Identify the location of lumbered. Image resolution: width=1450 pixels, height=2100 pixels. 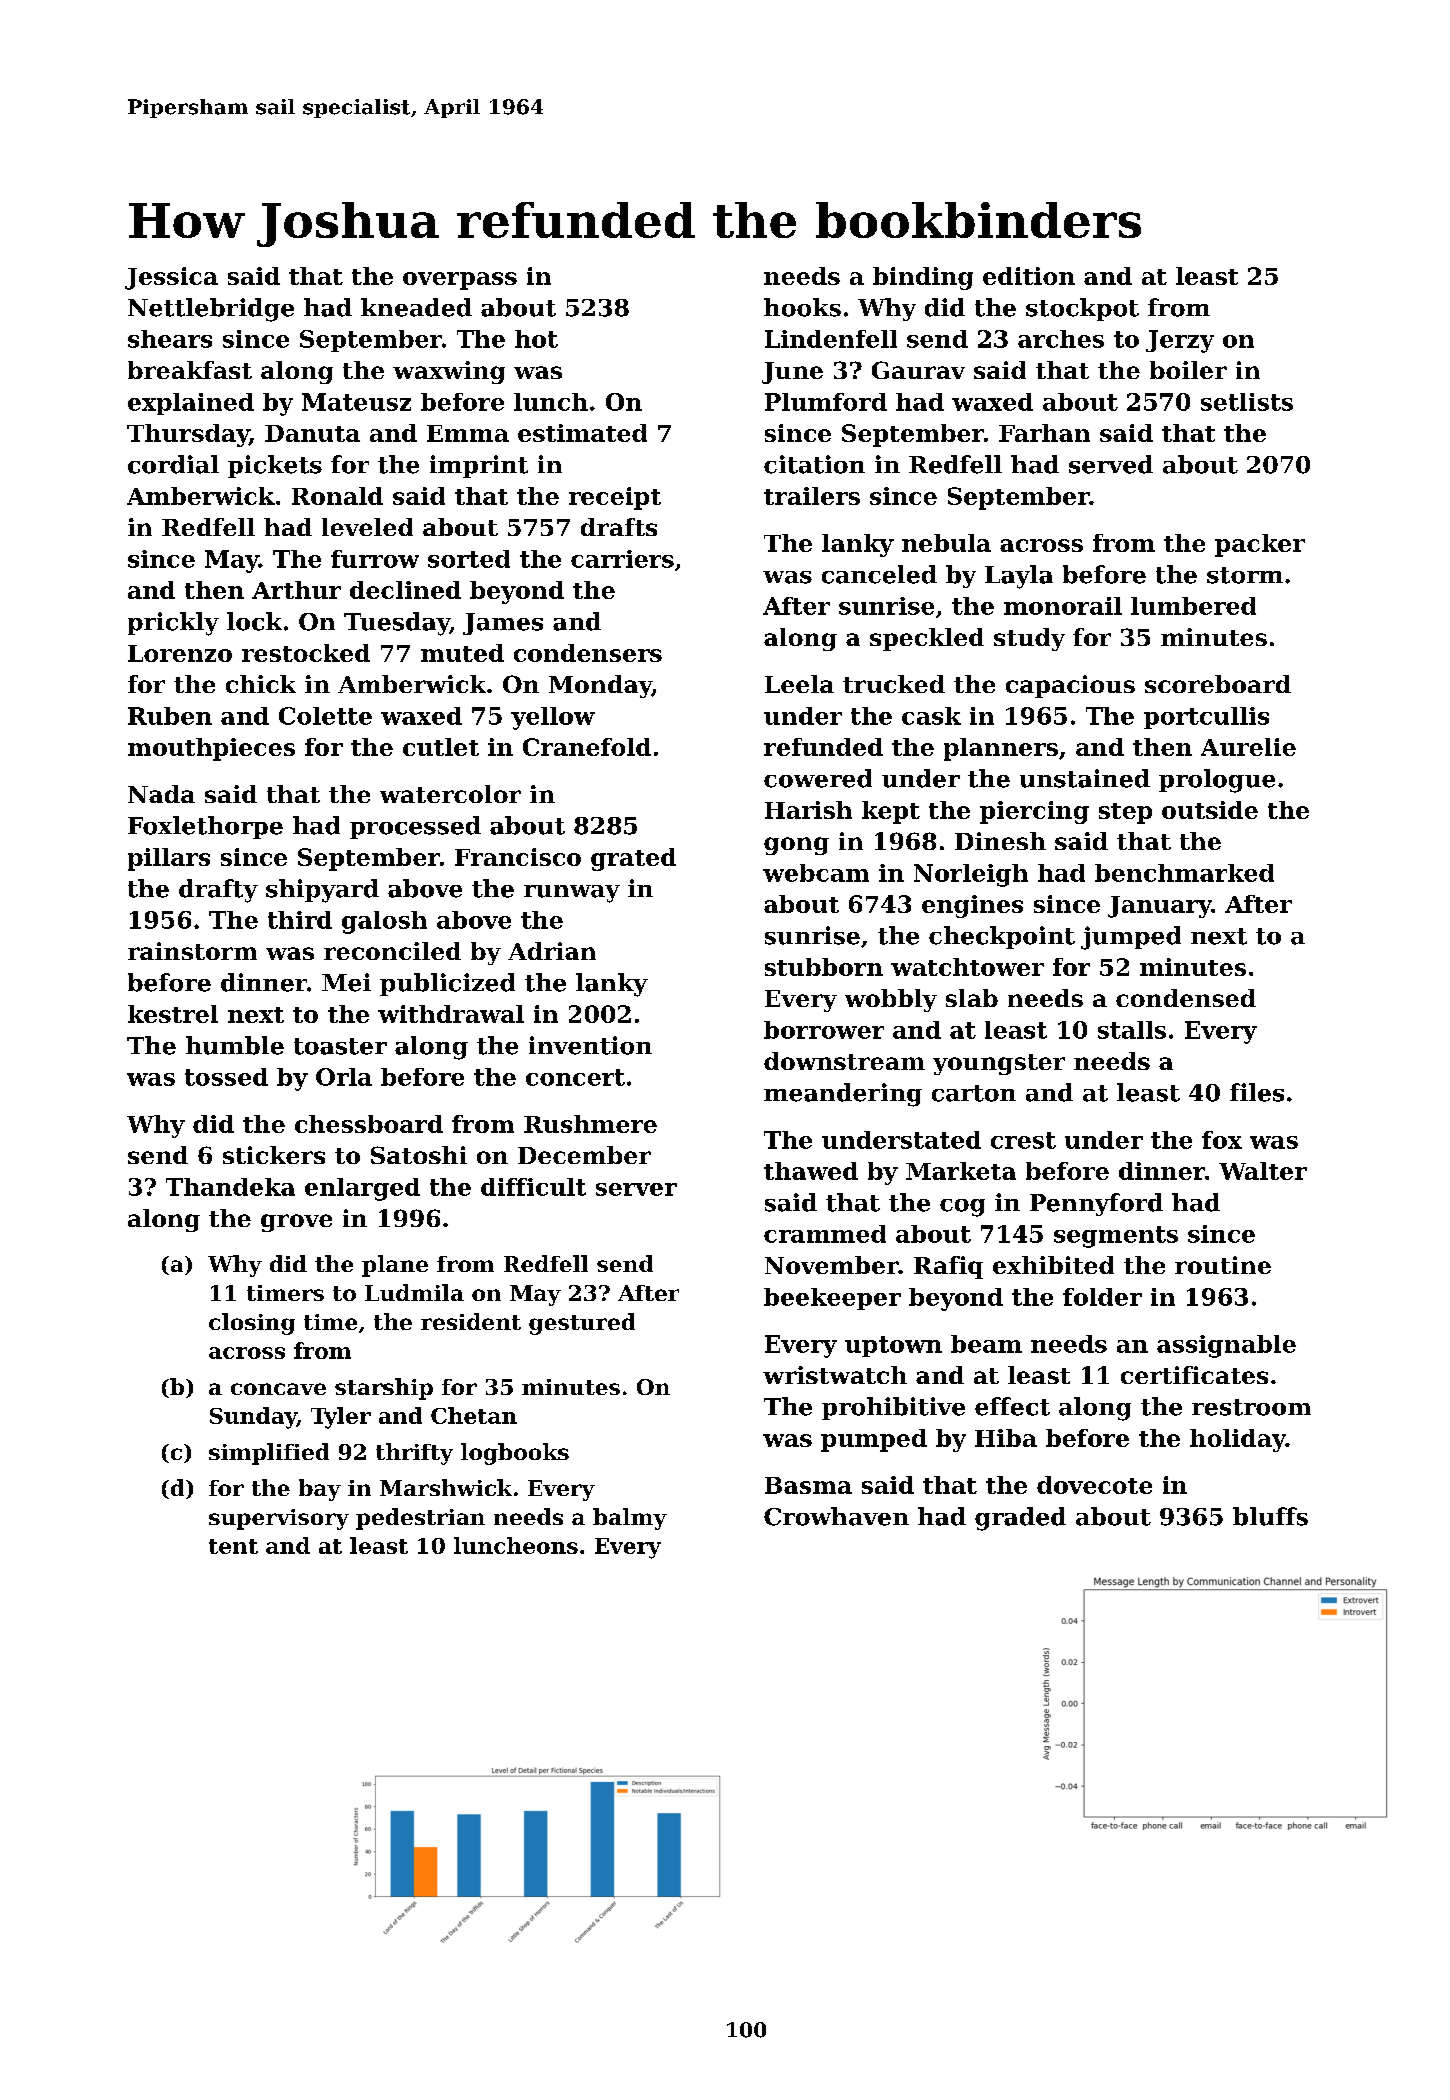
(1193, 606).
